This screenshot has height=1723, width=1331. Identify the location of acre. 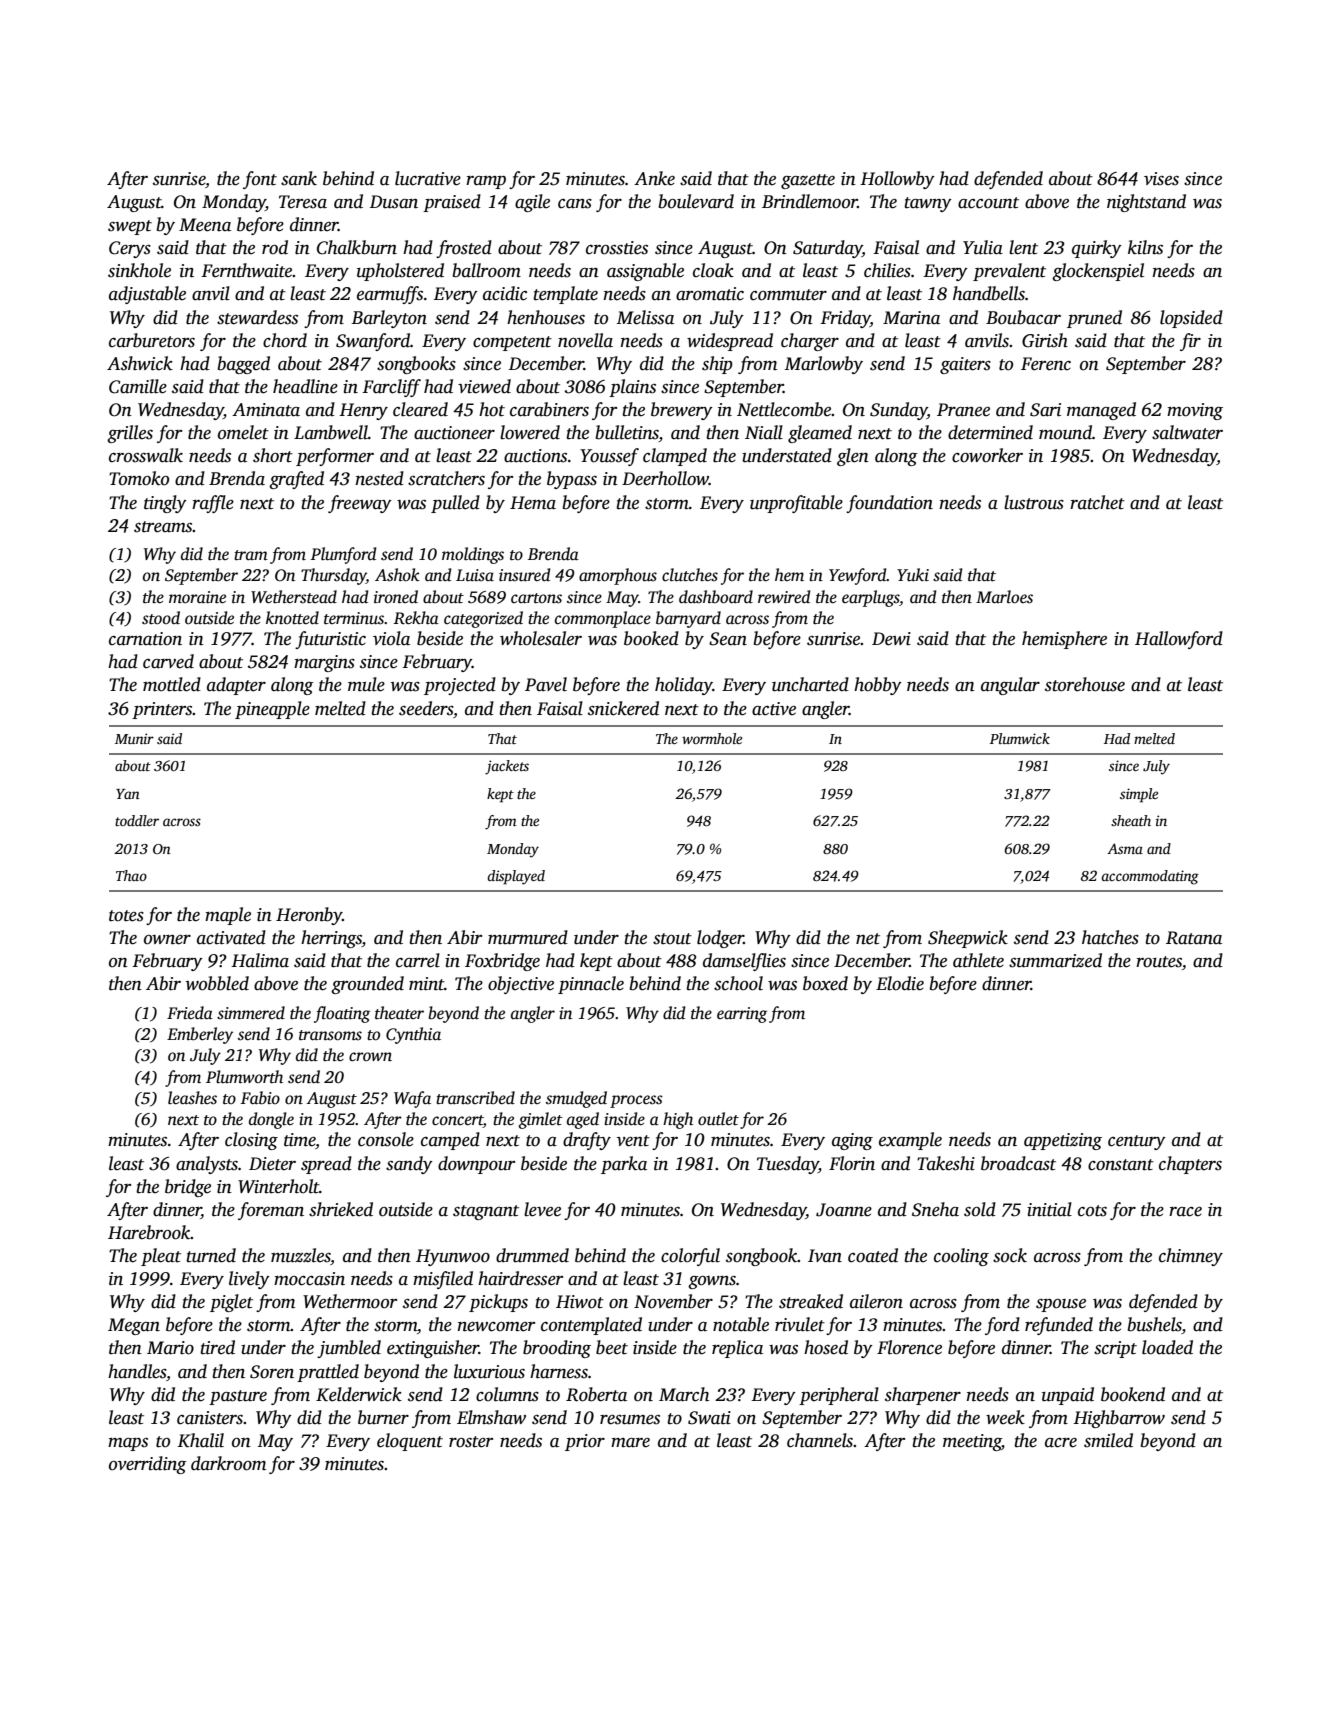
(1061, 1443).
